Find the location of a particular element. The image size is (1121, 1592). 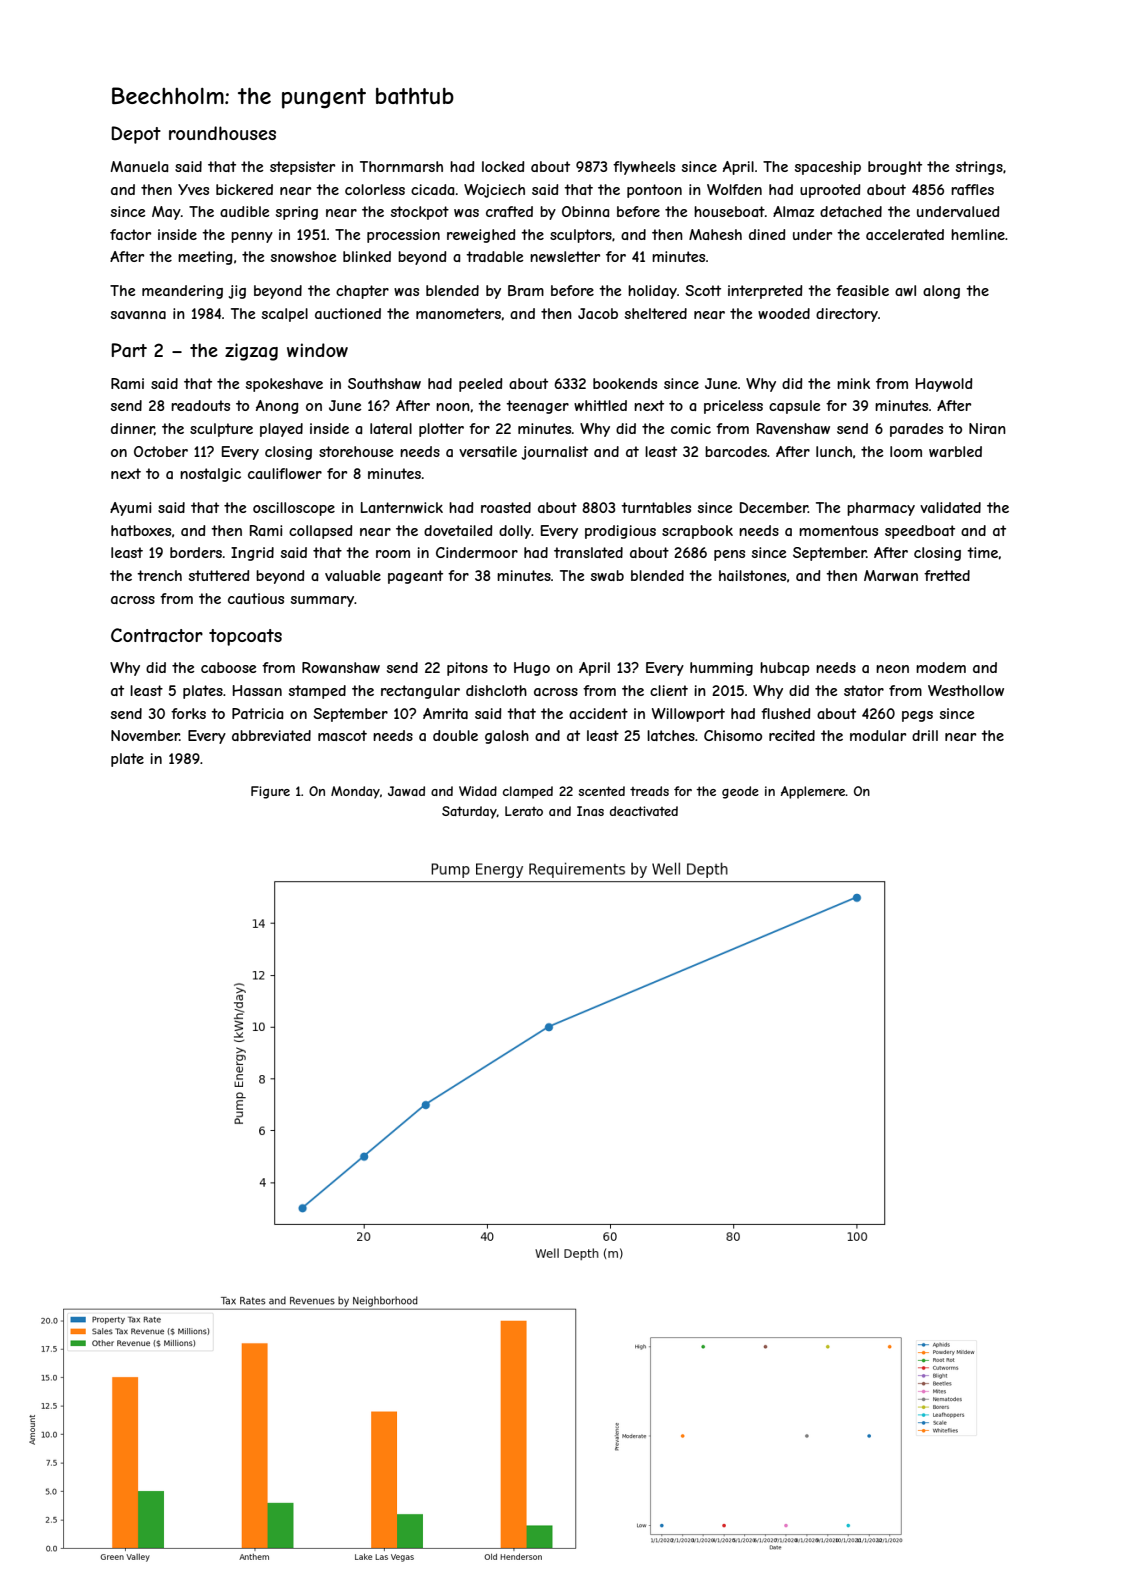

awl is located at coordinates (905, 290).
